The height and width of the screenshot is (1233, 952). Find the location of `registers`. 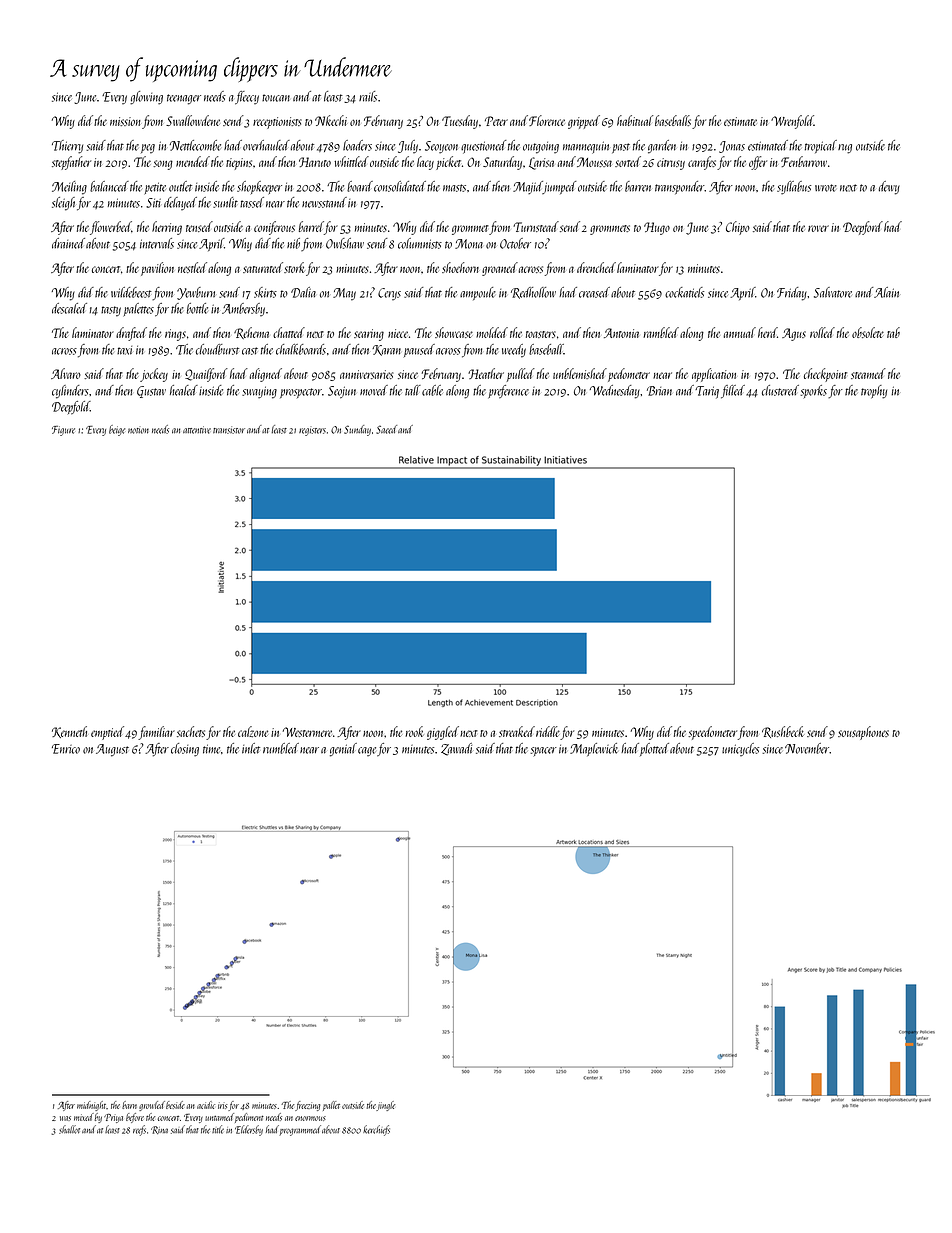

registers is located at coordinates (312, 432).
